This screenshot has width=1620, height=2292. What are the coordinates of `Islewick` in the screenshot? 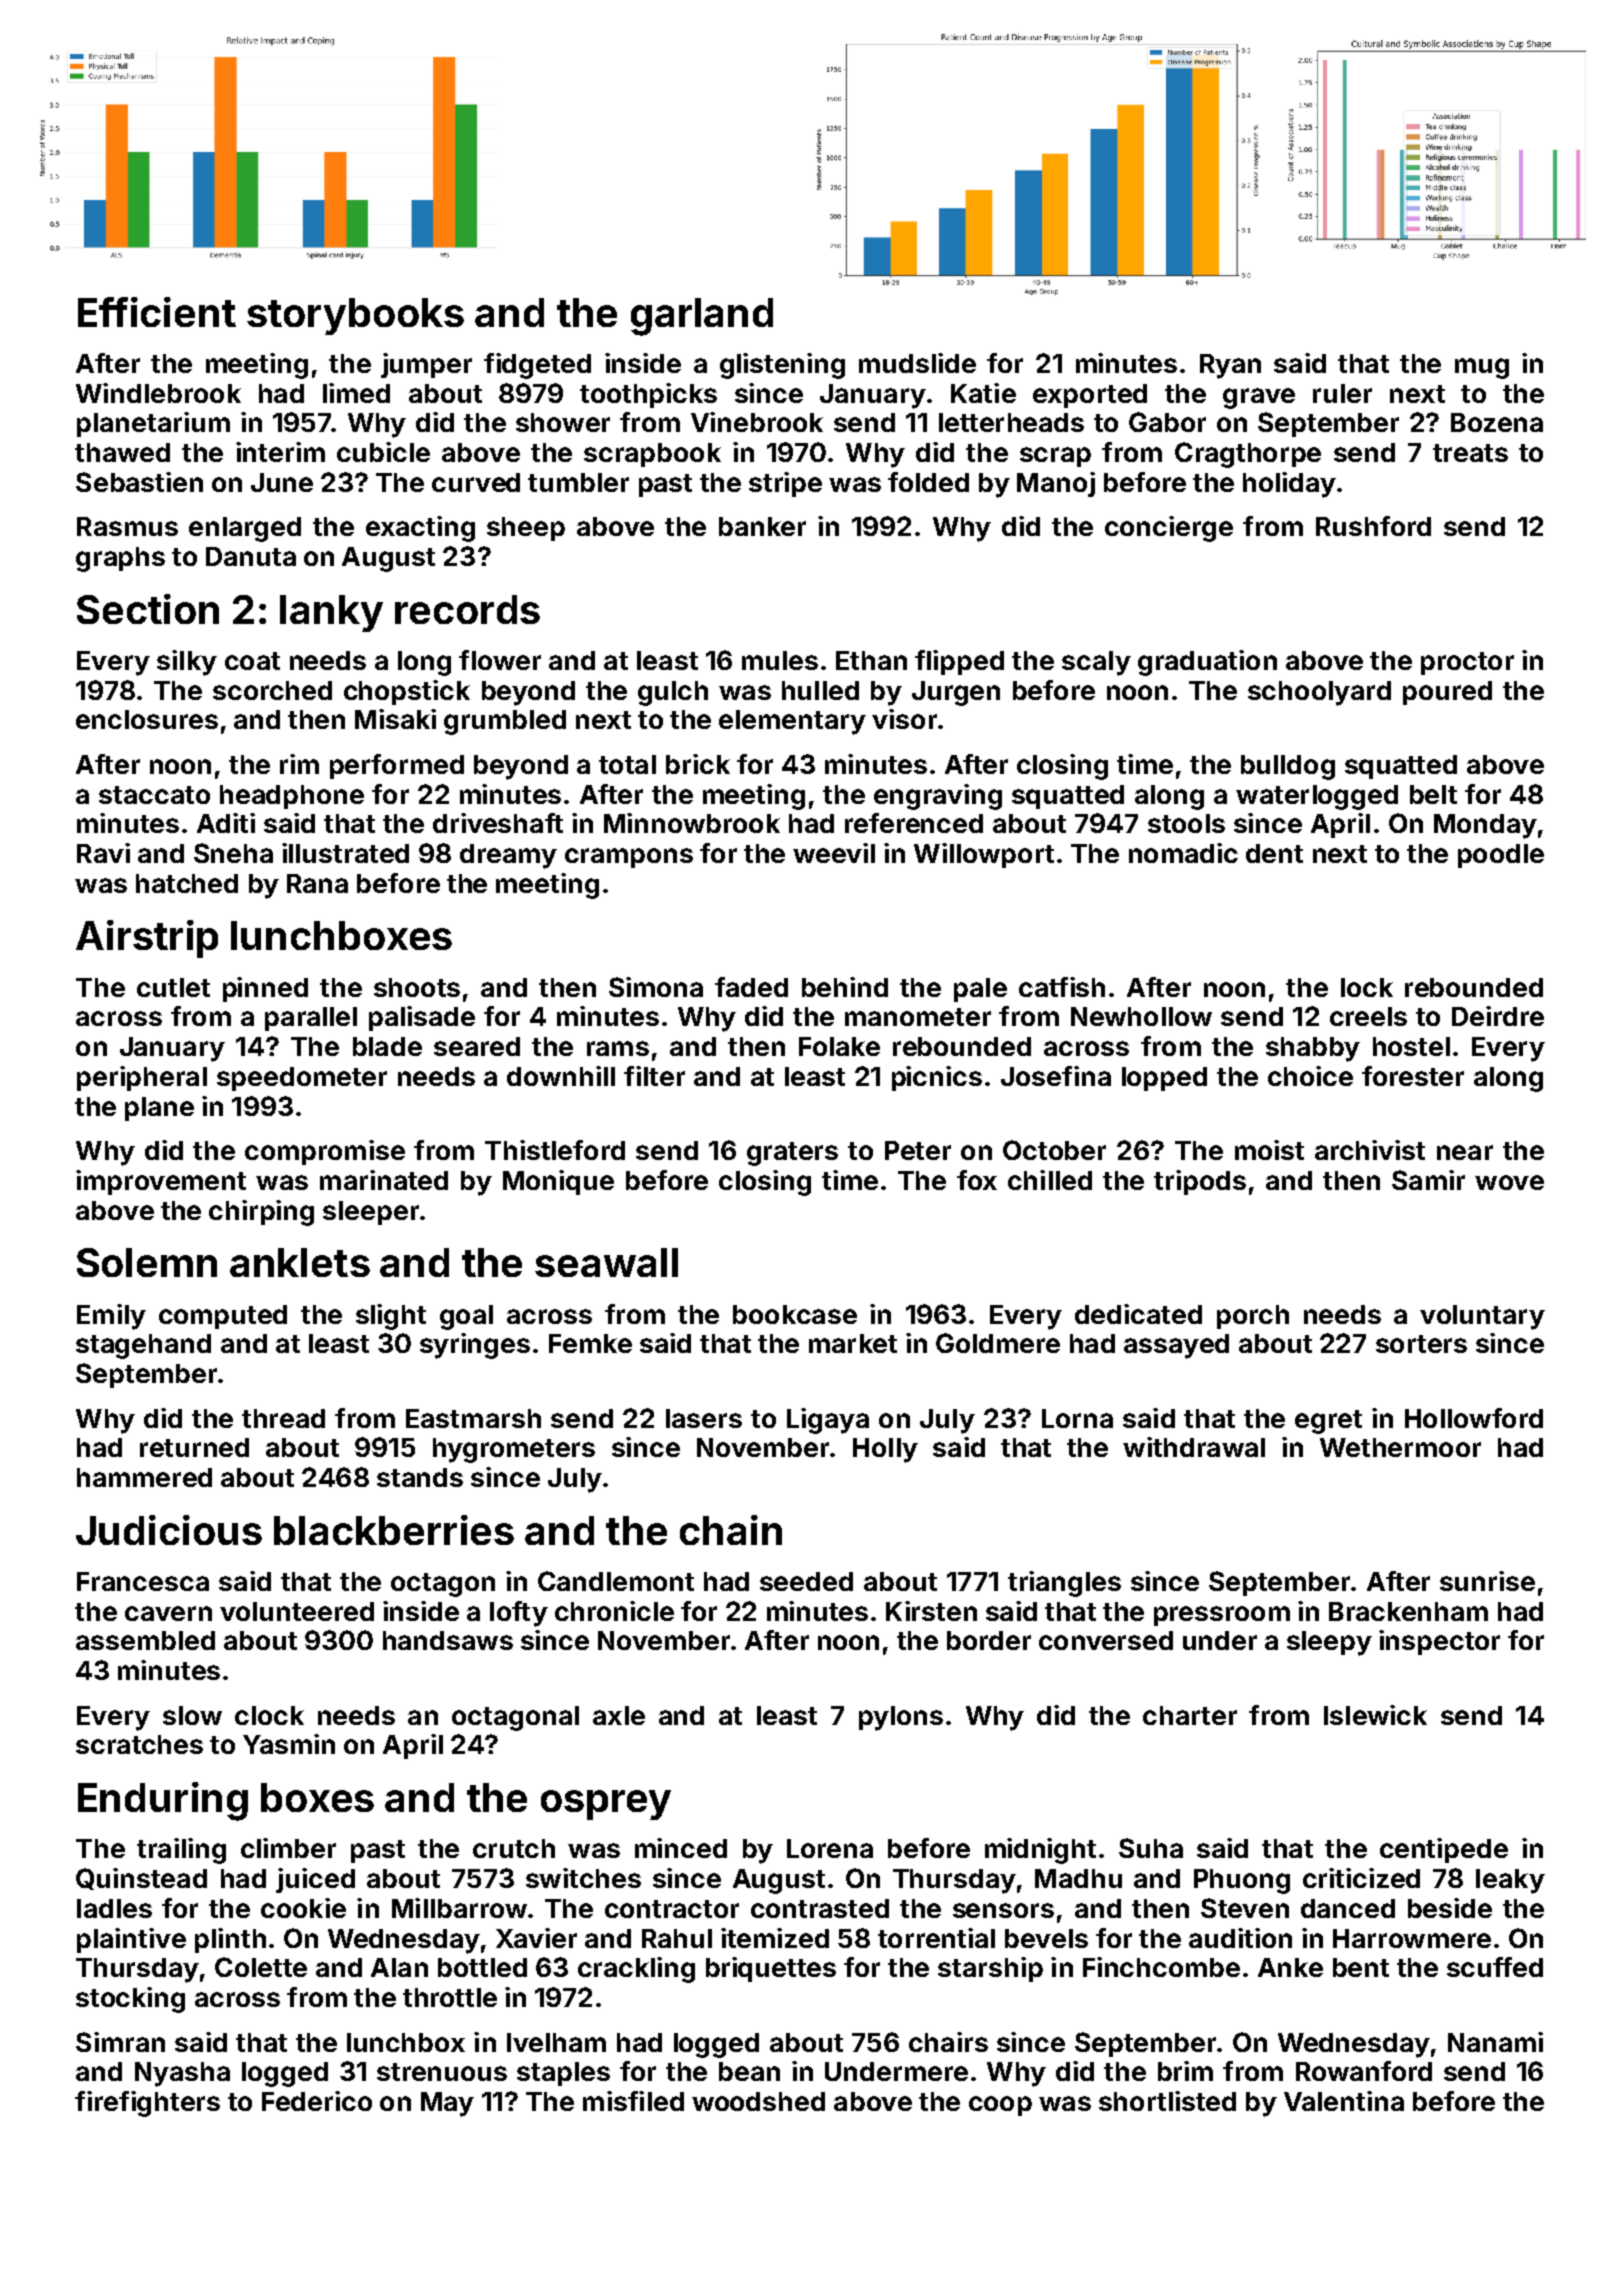 It's located at (1375, 1715).
